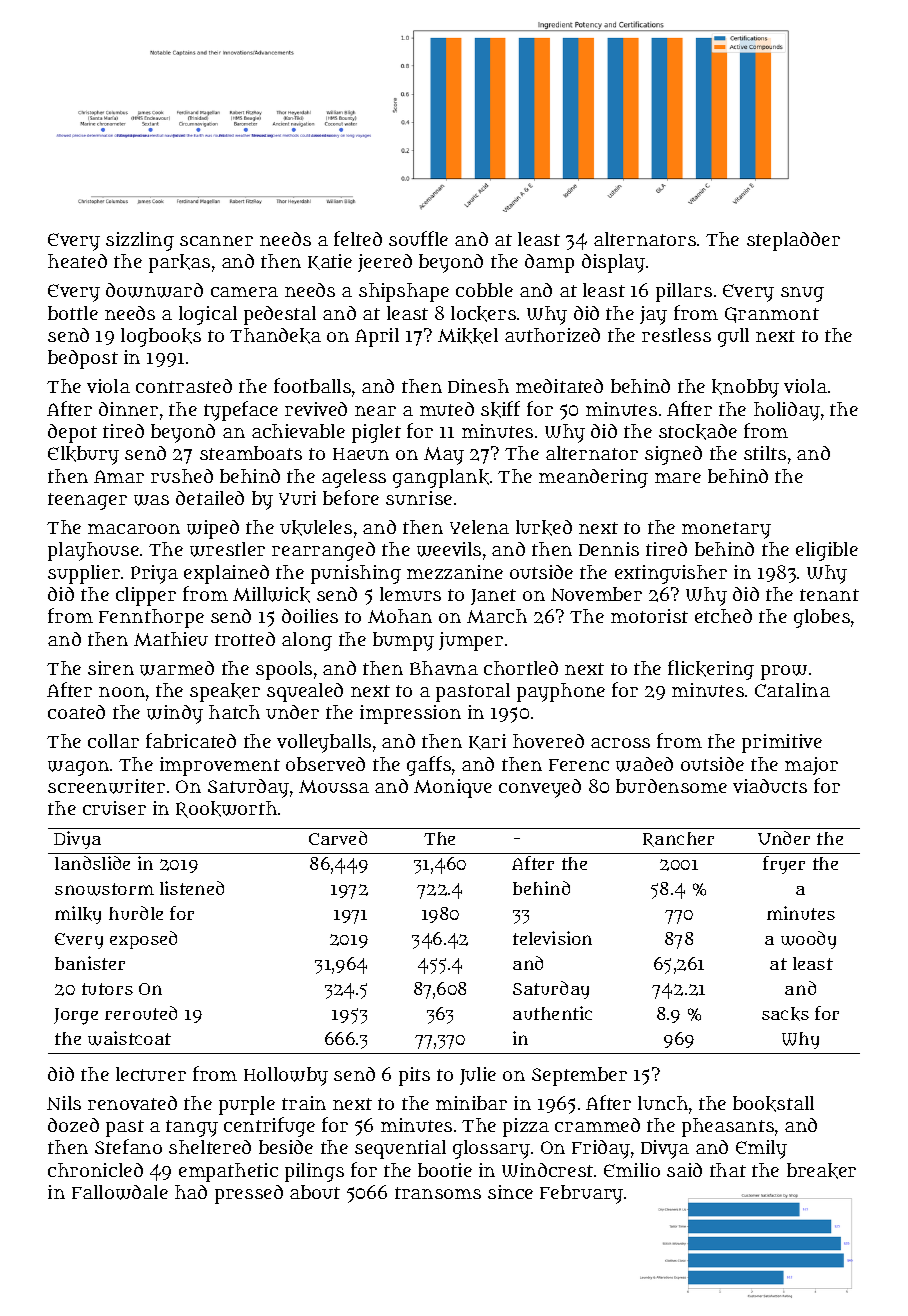  Describe the element at coordinates (793, 241) in the document. I see `stepladder` at that location.
